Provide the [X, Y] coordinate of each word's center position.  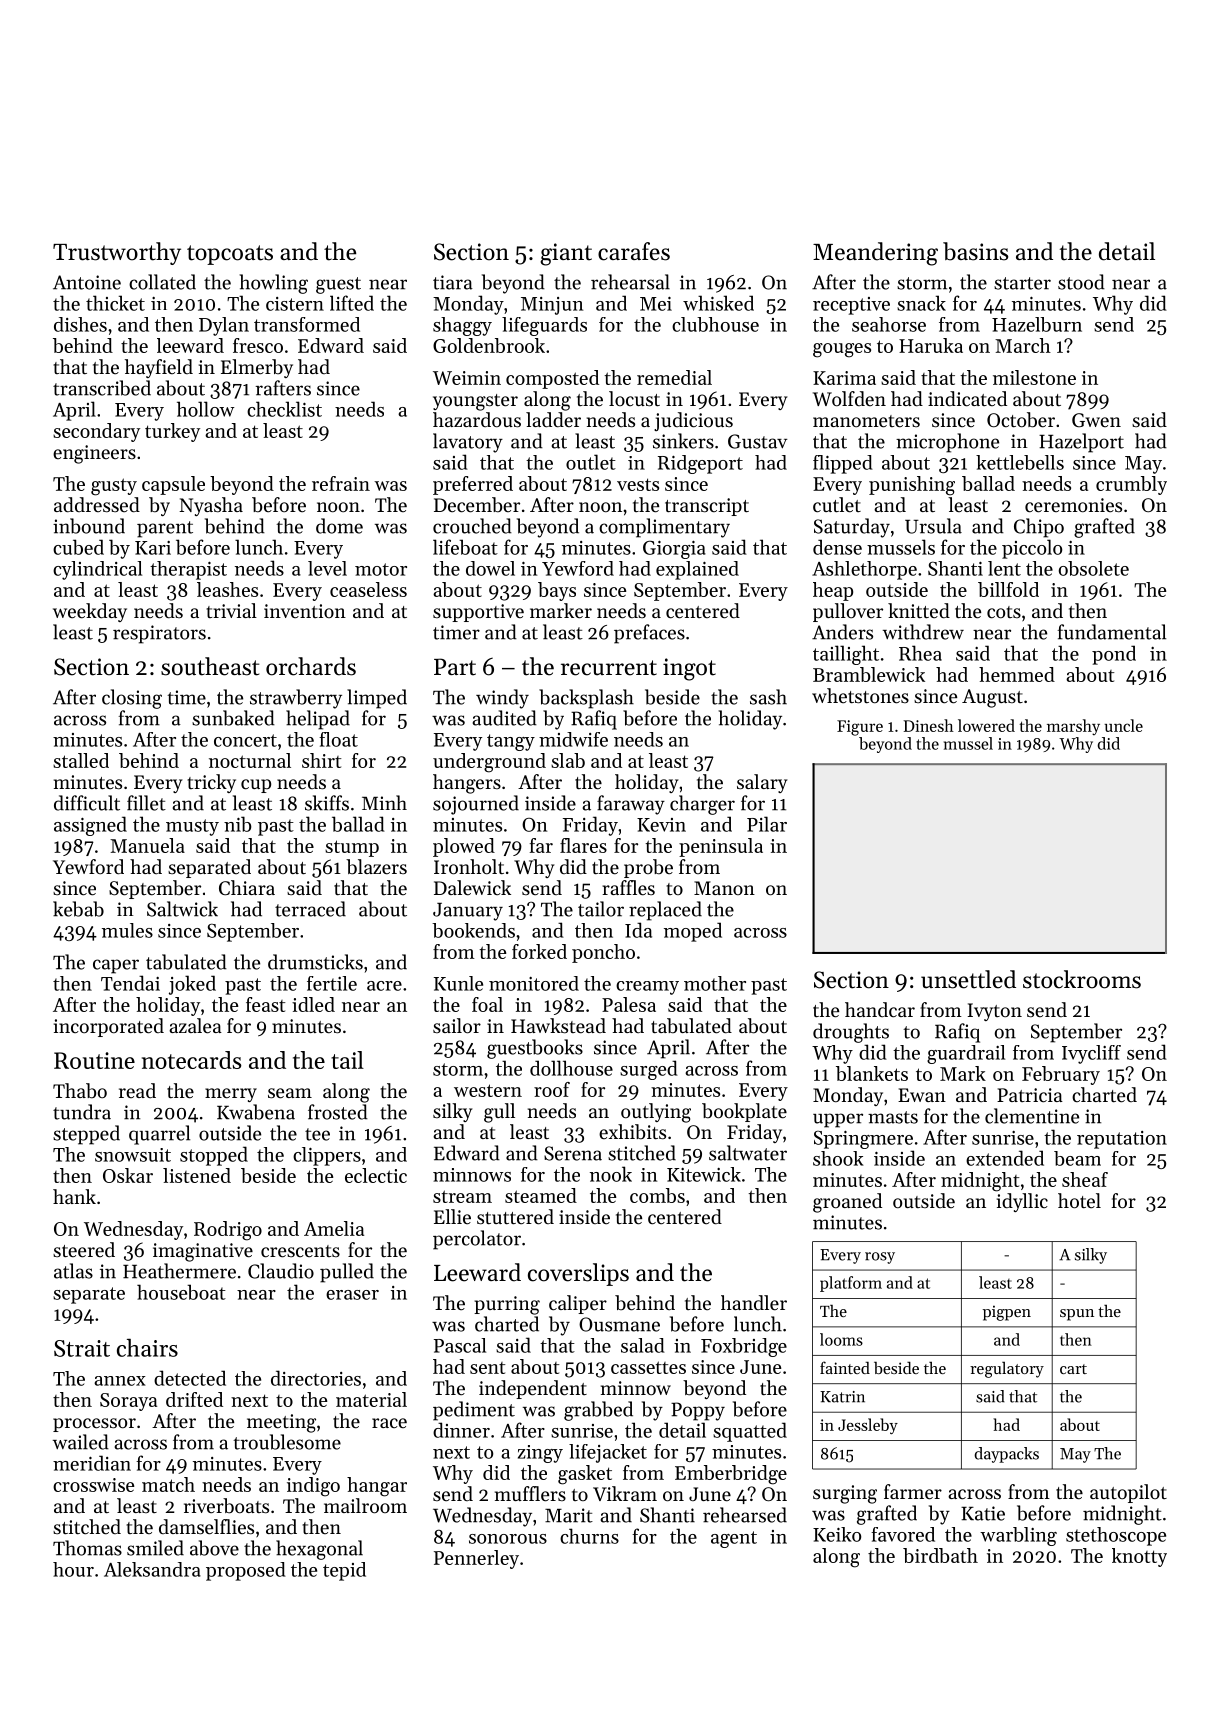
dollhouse [571, 1068]
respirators [159, 634]
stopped [214, 1156]
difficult [87, 803]
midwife [573, 739]
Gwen [1096, 420]
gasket [585, 1475]
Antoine [87, 282]
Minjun [552, 306]
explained [697, 570]
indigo [313, 1487]
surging [845, 1494]
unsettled [968, 979]
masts [893, 1117]
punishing [912, 486]
